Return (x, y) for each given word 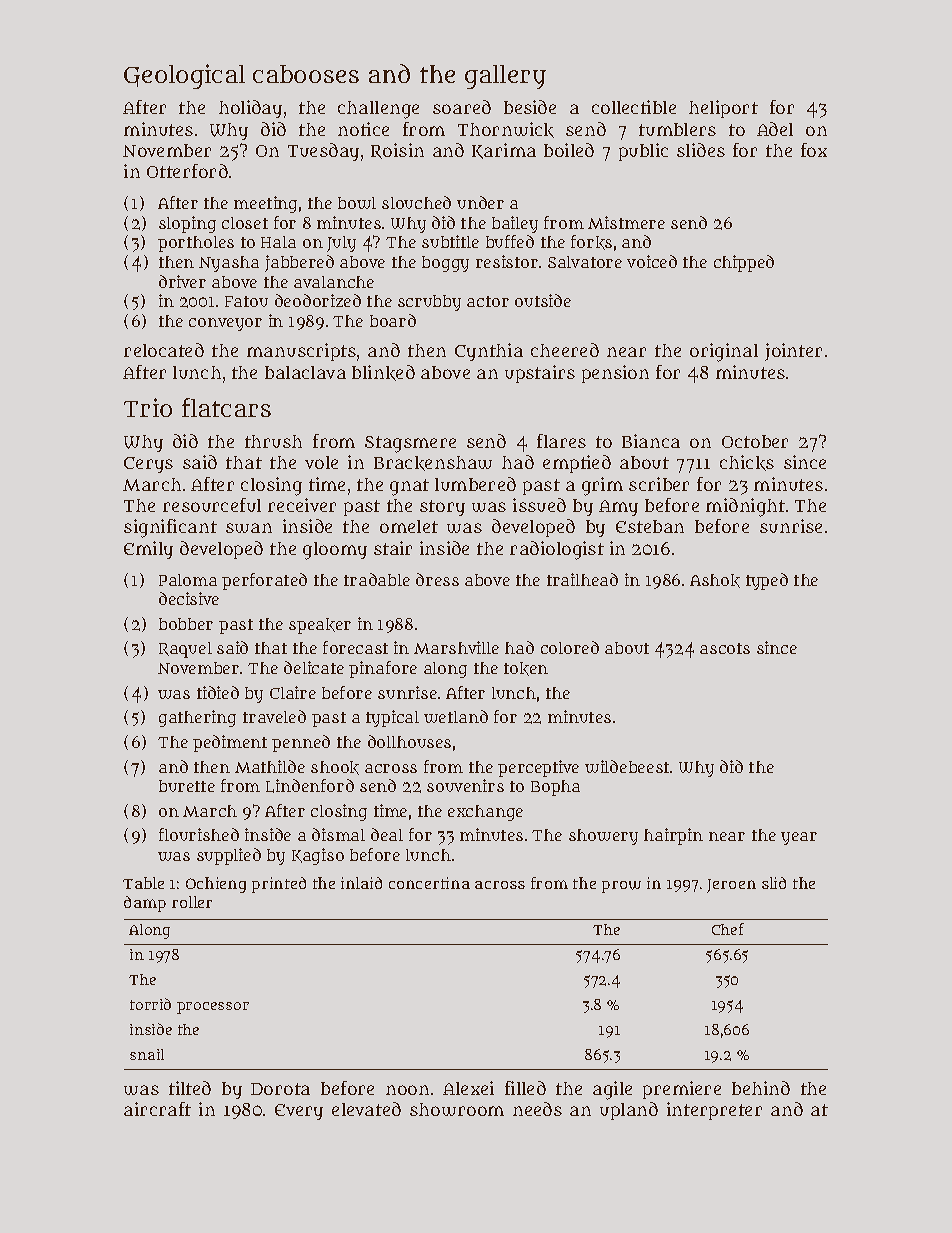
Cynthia (489, 352)
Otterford (187, 171)
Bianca (651, 441)
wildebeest (627, 766)
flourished (199, 834)
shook (335, 768)
